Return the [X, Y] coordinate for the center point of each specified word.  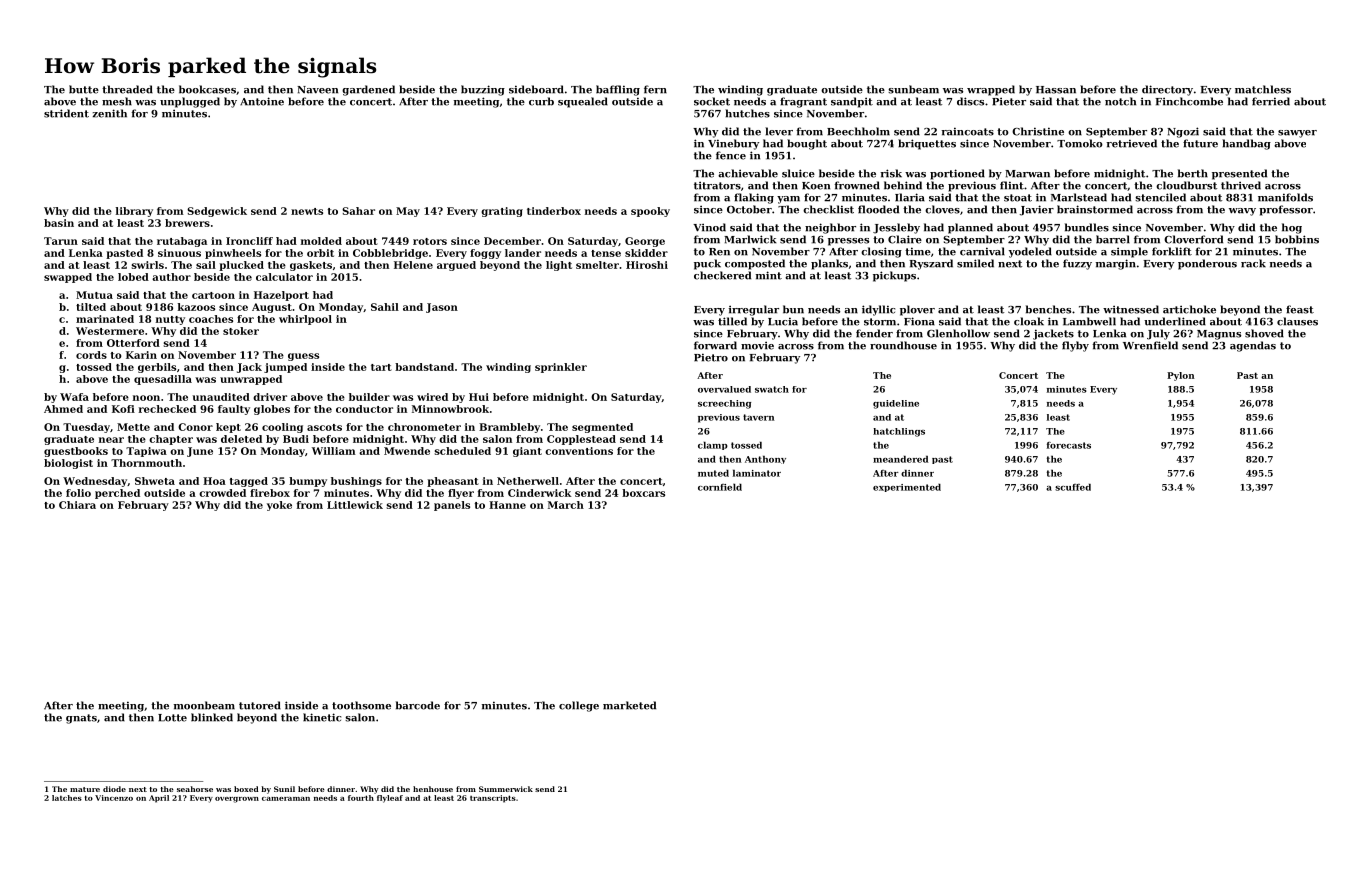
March [566, 505]
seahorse [195, 789]
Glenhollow [958, 333]
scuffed [1073, 487]
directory [1167, 90]
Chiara [77, 505]
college [579, 706]
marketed [629, 705]
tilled [732, 321]
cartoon [213, 295]
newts [307, 211]
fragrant [803, 102]
